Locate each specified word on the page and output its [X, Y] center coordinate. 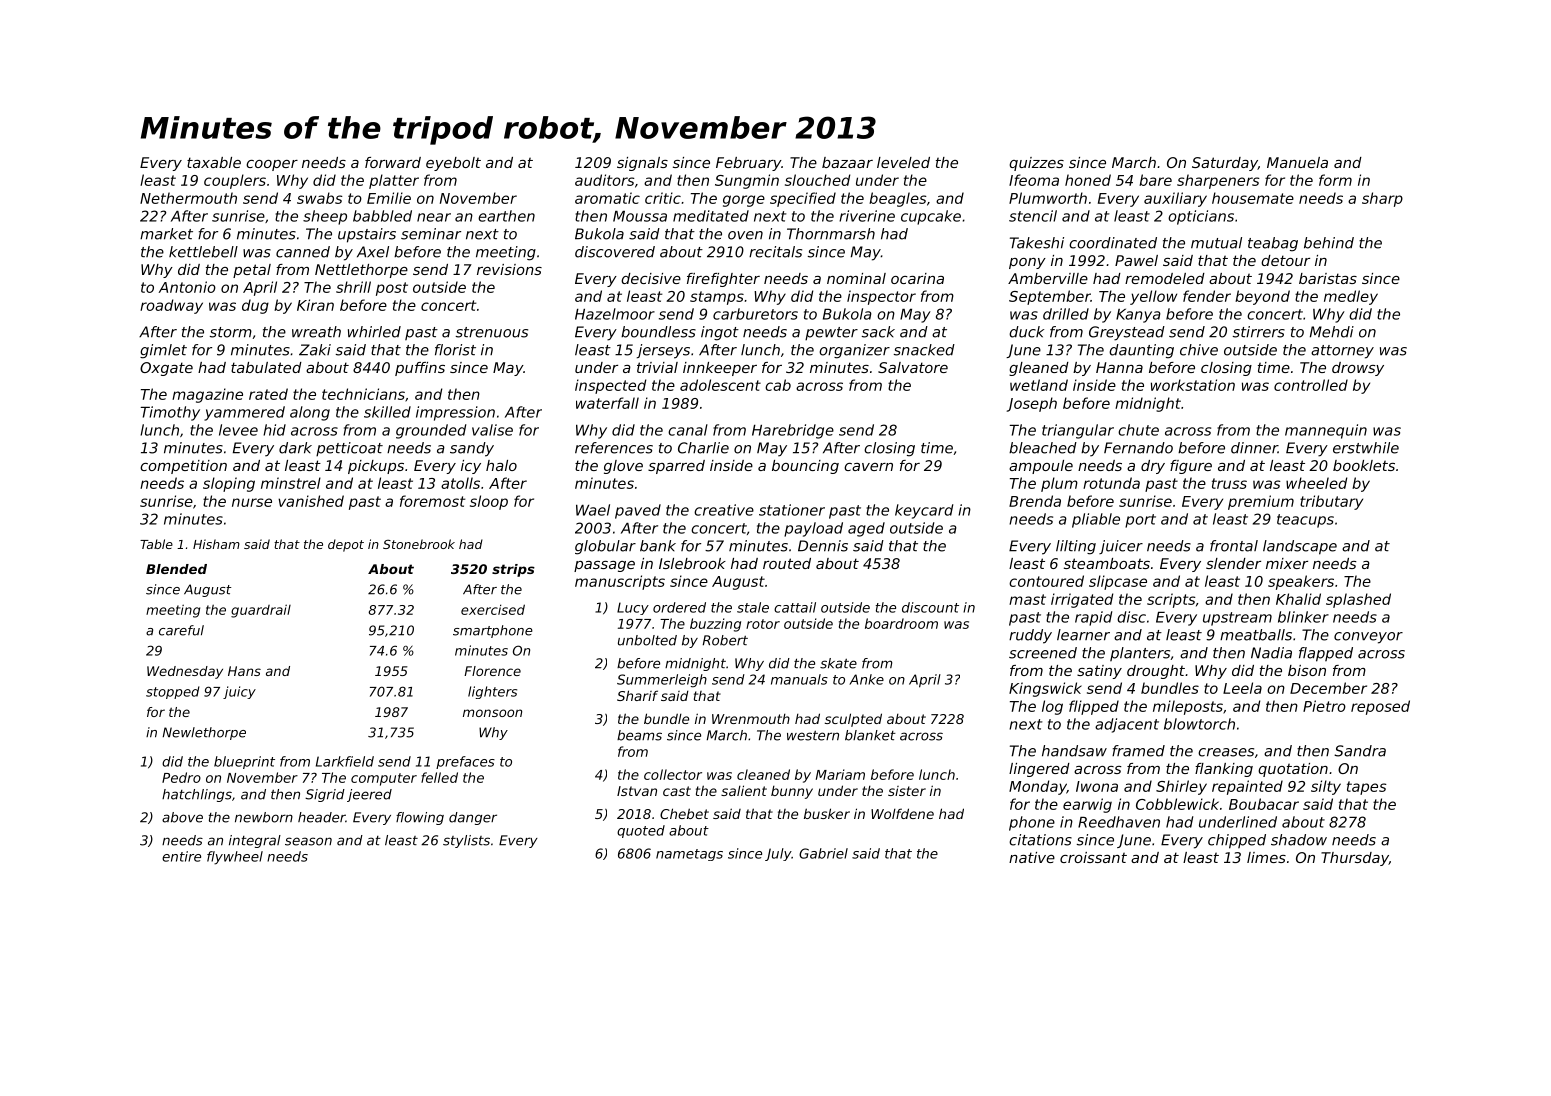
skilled [387, 412]
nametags [689, 855]
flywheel [235, 858]
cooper [272, 165]
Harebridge [793, 431]
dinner [1254, 448]
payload [813, 529]
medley [1351, 297]
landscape [1300, 547]
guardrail [261, 611]
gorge [744, 201]
